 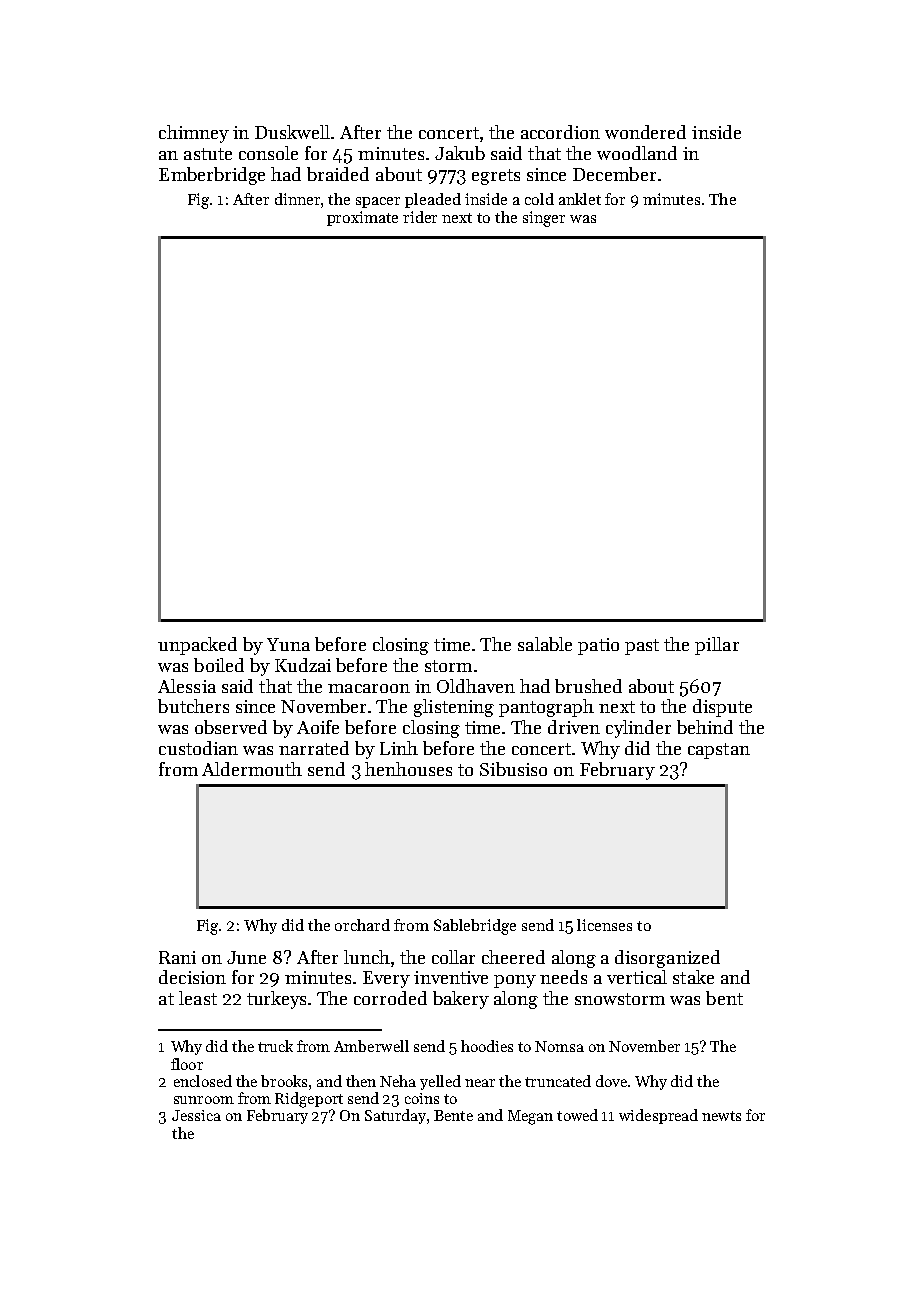 I want to click on licenses, so click(x=604, y=925).
